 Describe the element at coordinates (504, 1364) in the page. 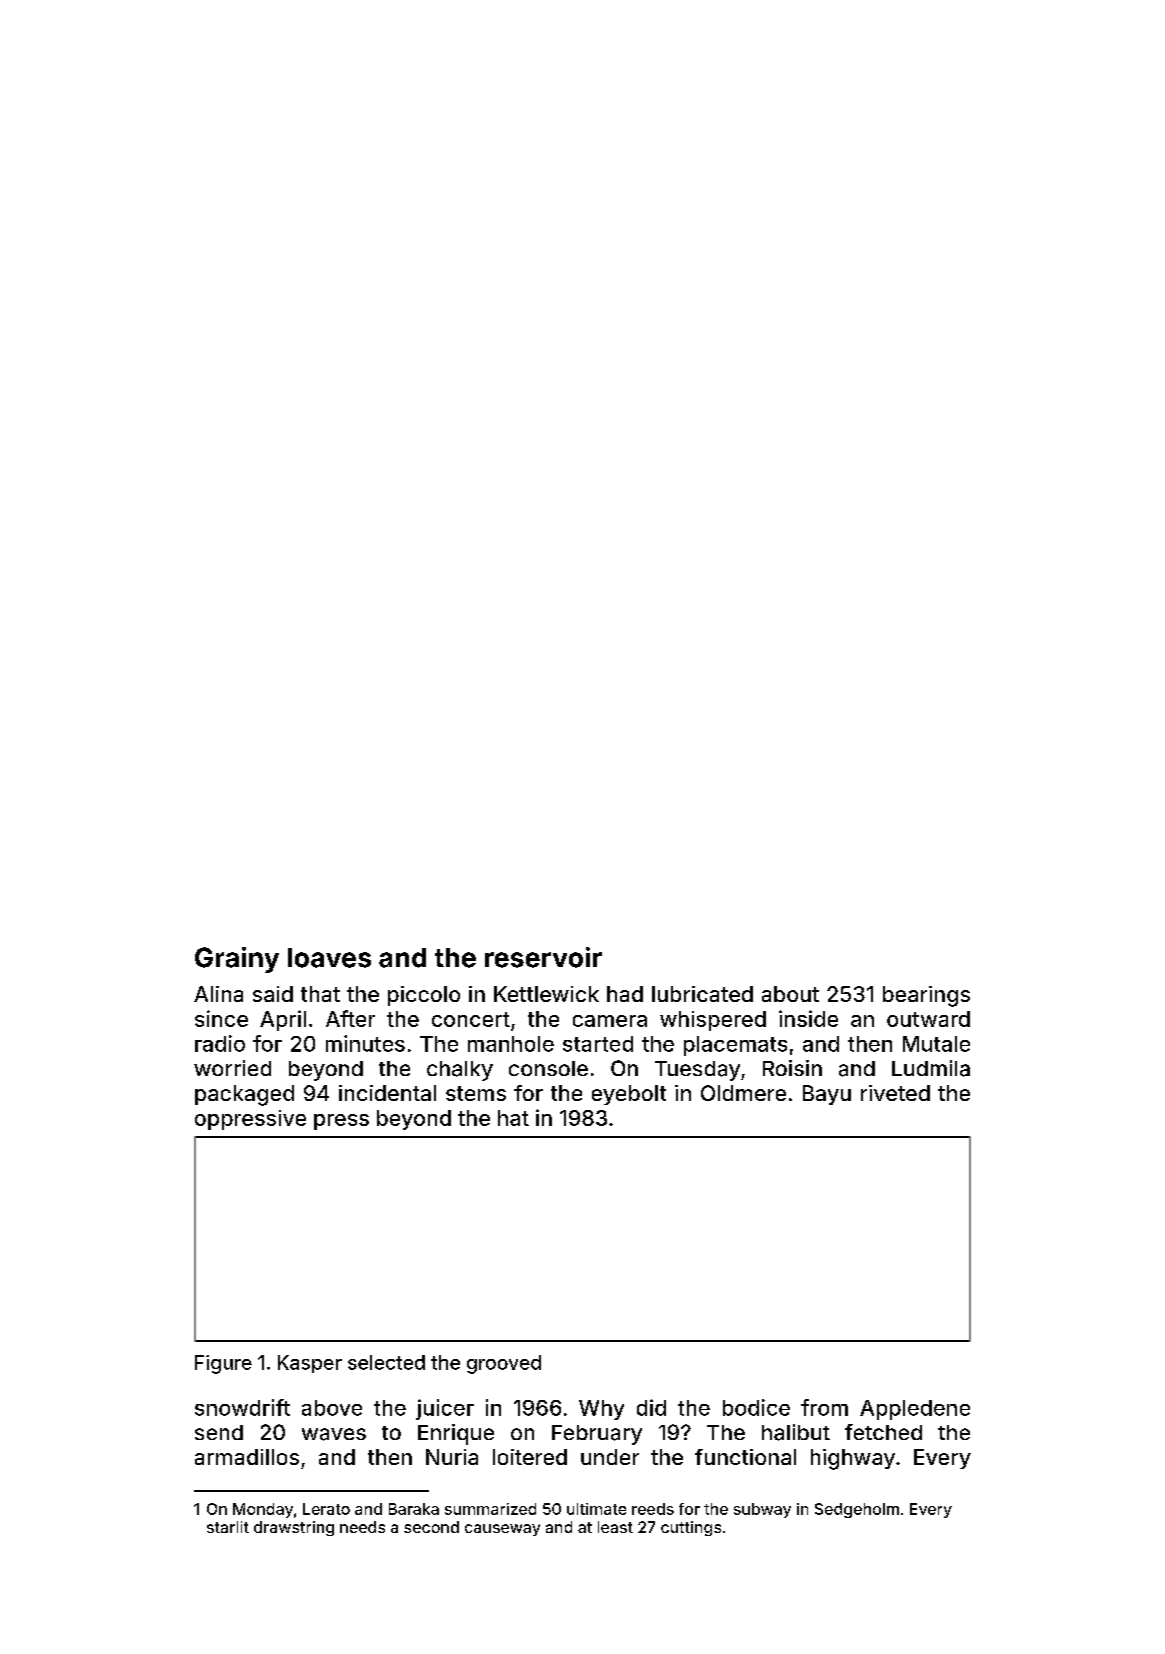

I see `grooved` at that location.
